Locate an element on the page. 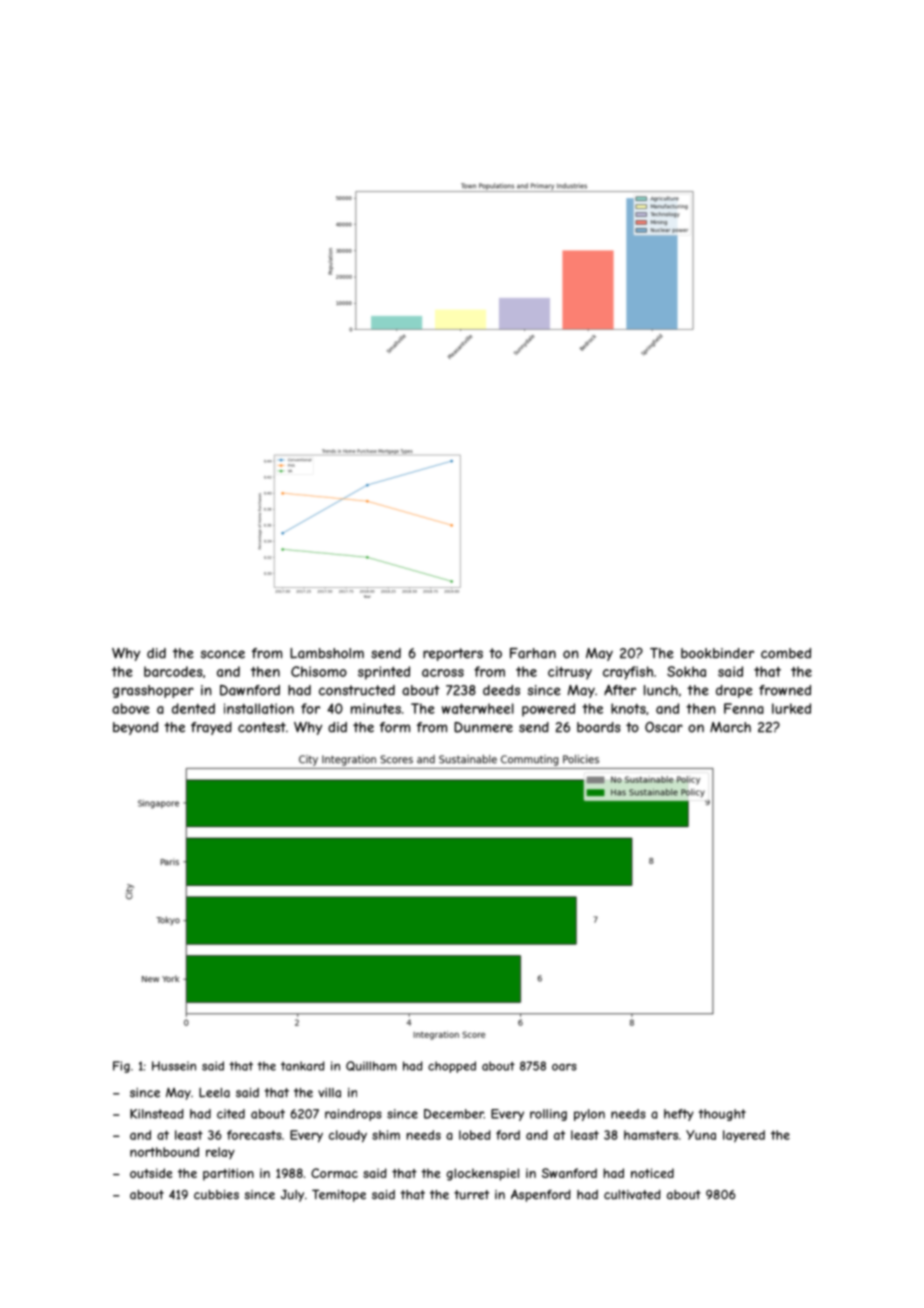  sconce is located at coordinates (223, 654).
